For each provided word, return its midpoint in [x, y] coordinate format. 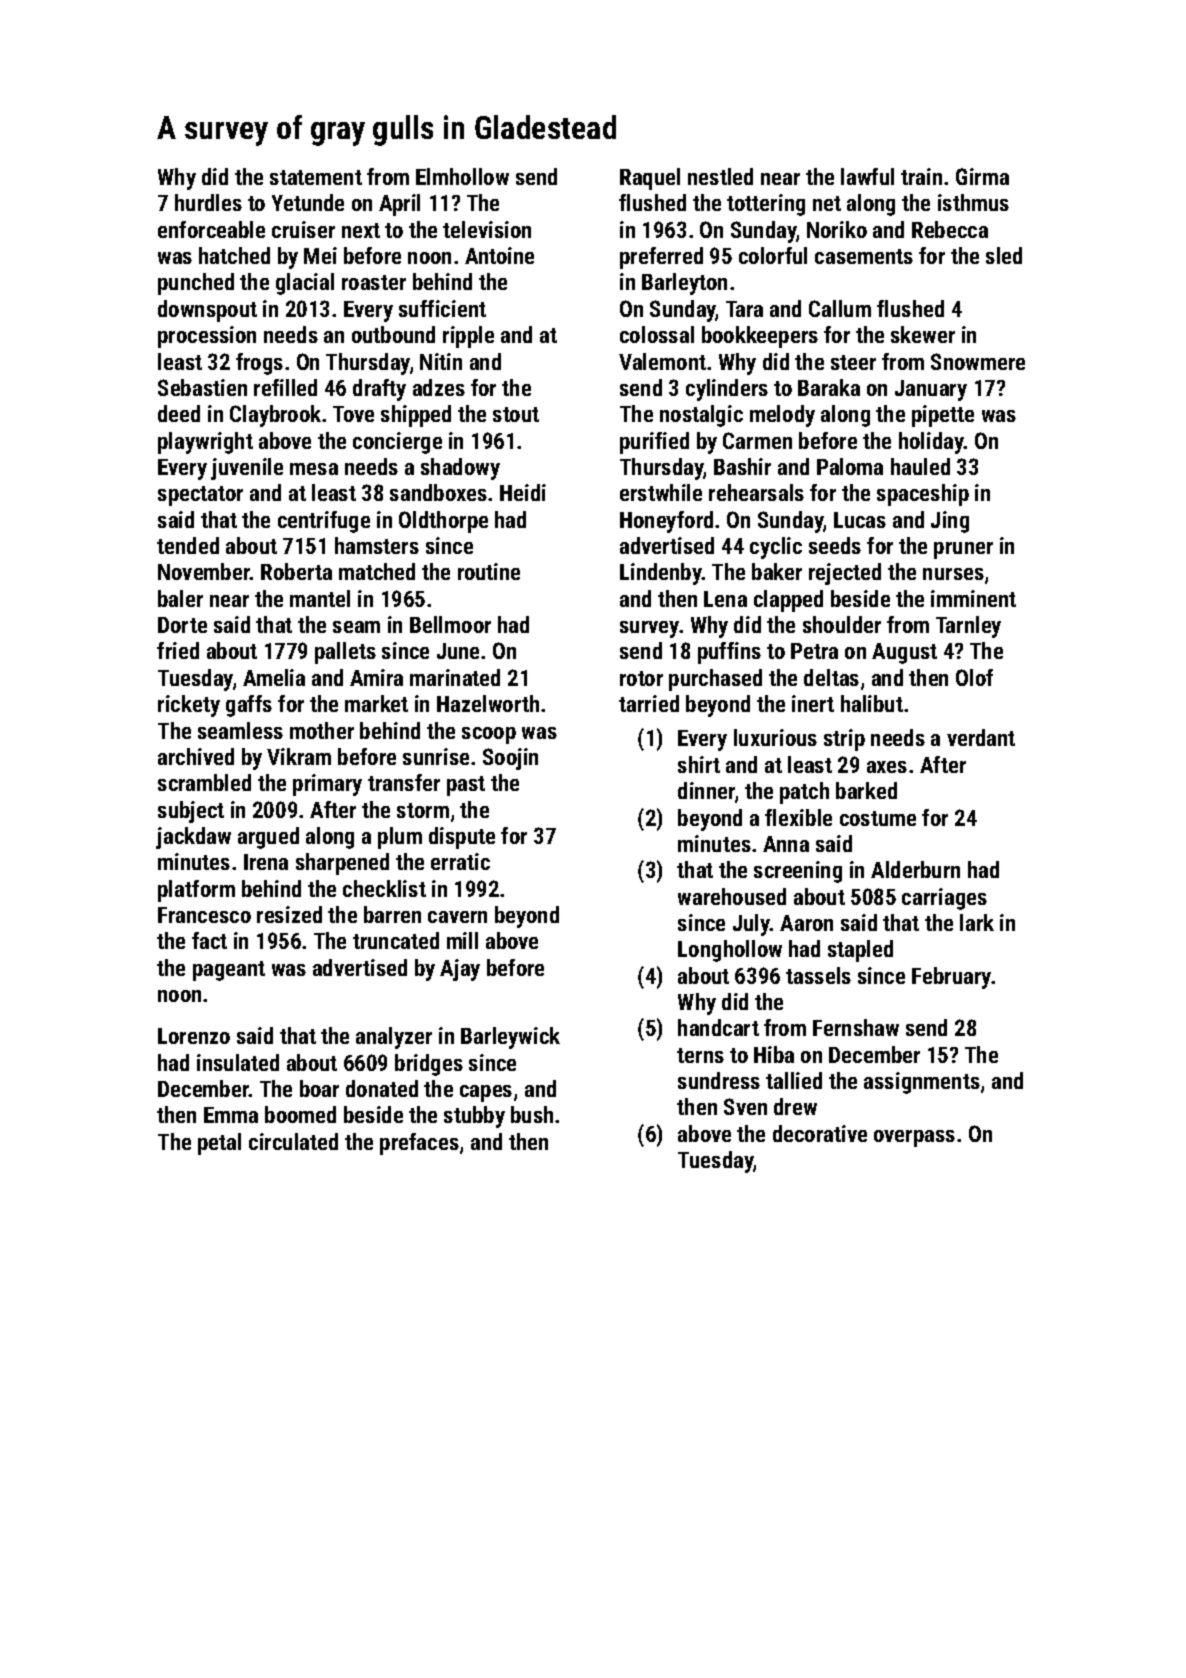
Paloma [850, 466]
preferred [661, 258]
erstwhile [661, 492]
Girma [982, 176]
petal [219, 1144]
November [204, 571]
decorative [820, 1133]
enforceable [211, 229]
